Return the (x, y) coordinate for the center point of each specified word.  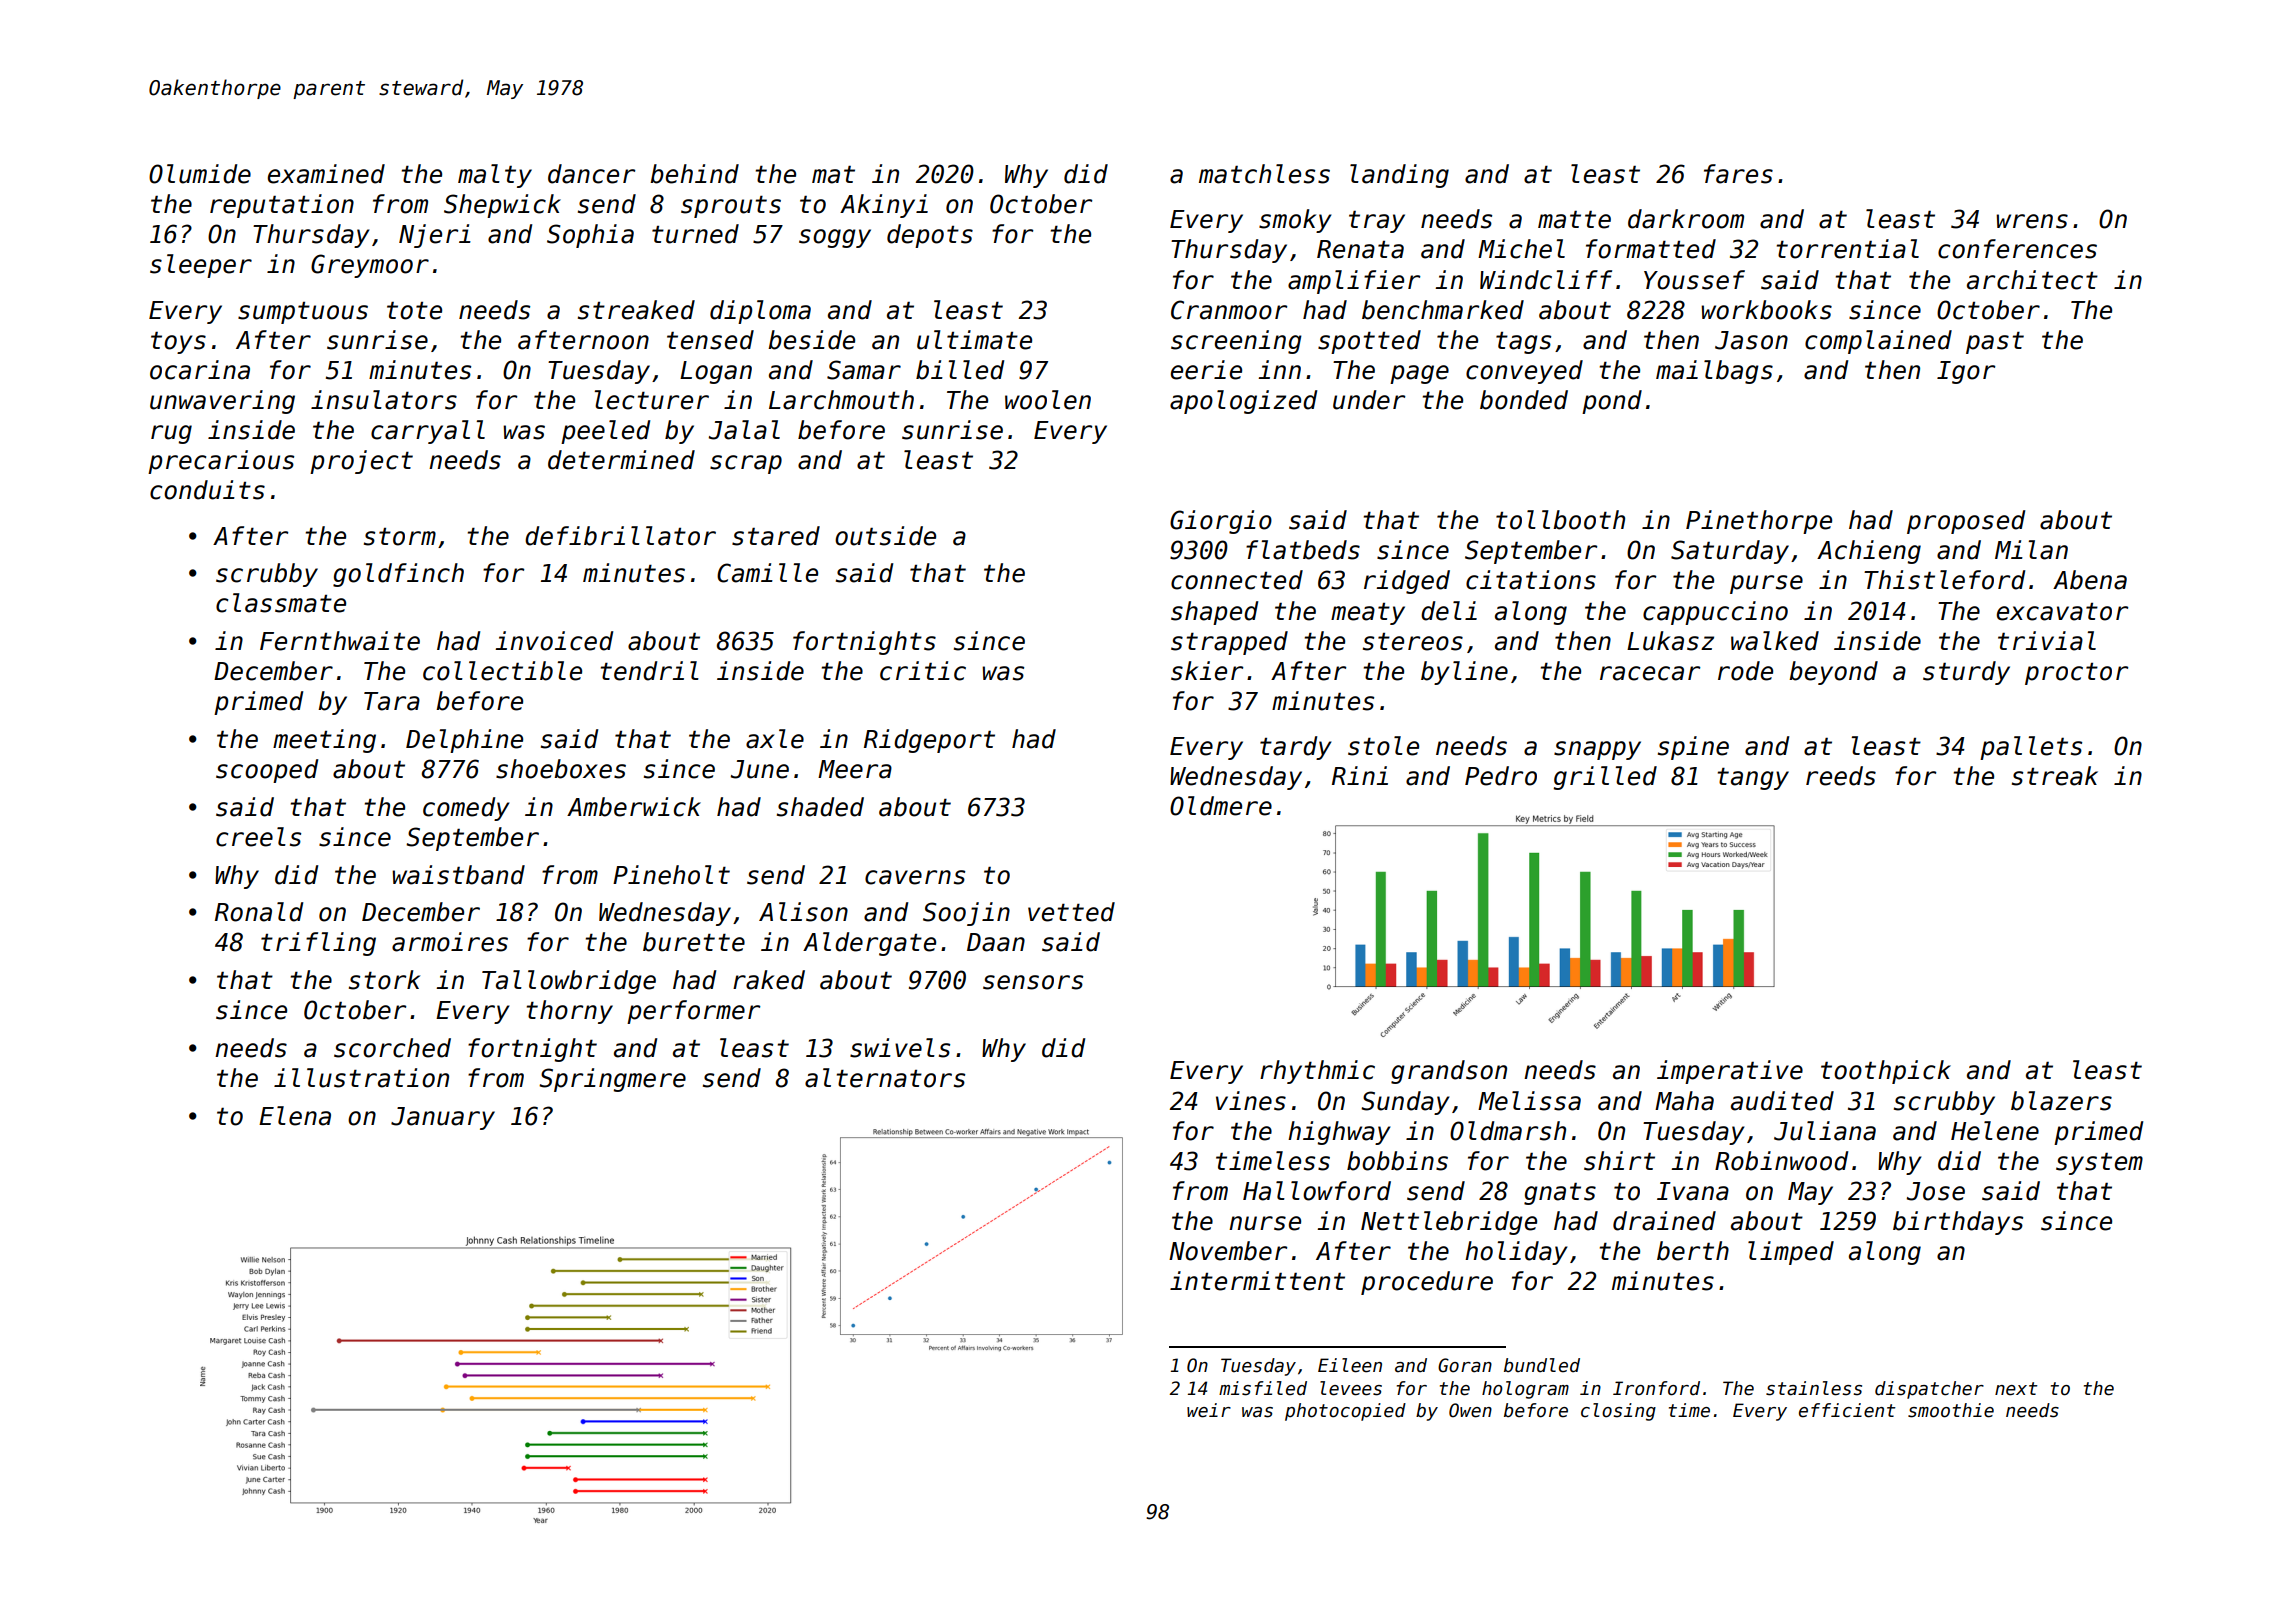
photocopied (1345, 1412)
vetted (1071, 912)
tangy (1753, 778)
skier (1207, 671)
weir (1209, 1410)
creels (258, 837)
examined (326, 174)
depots (930, 236)
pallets (2031, 748)
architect (2032, 280)
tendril (650, 671)
